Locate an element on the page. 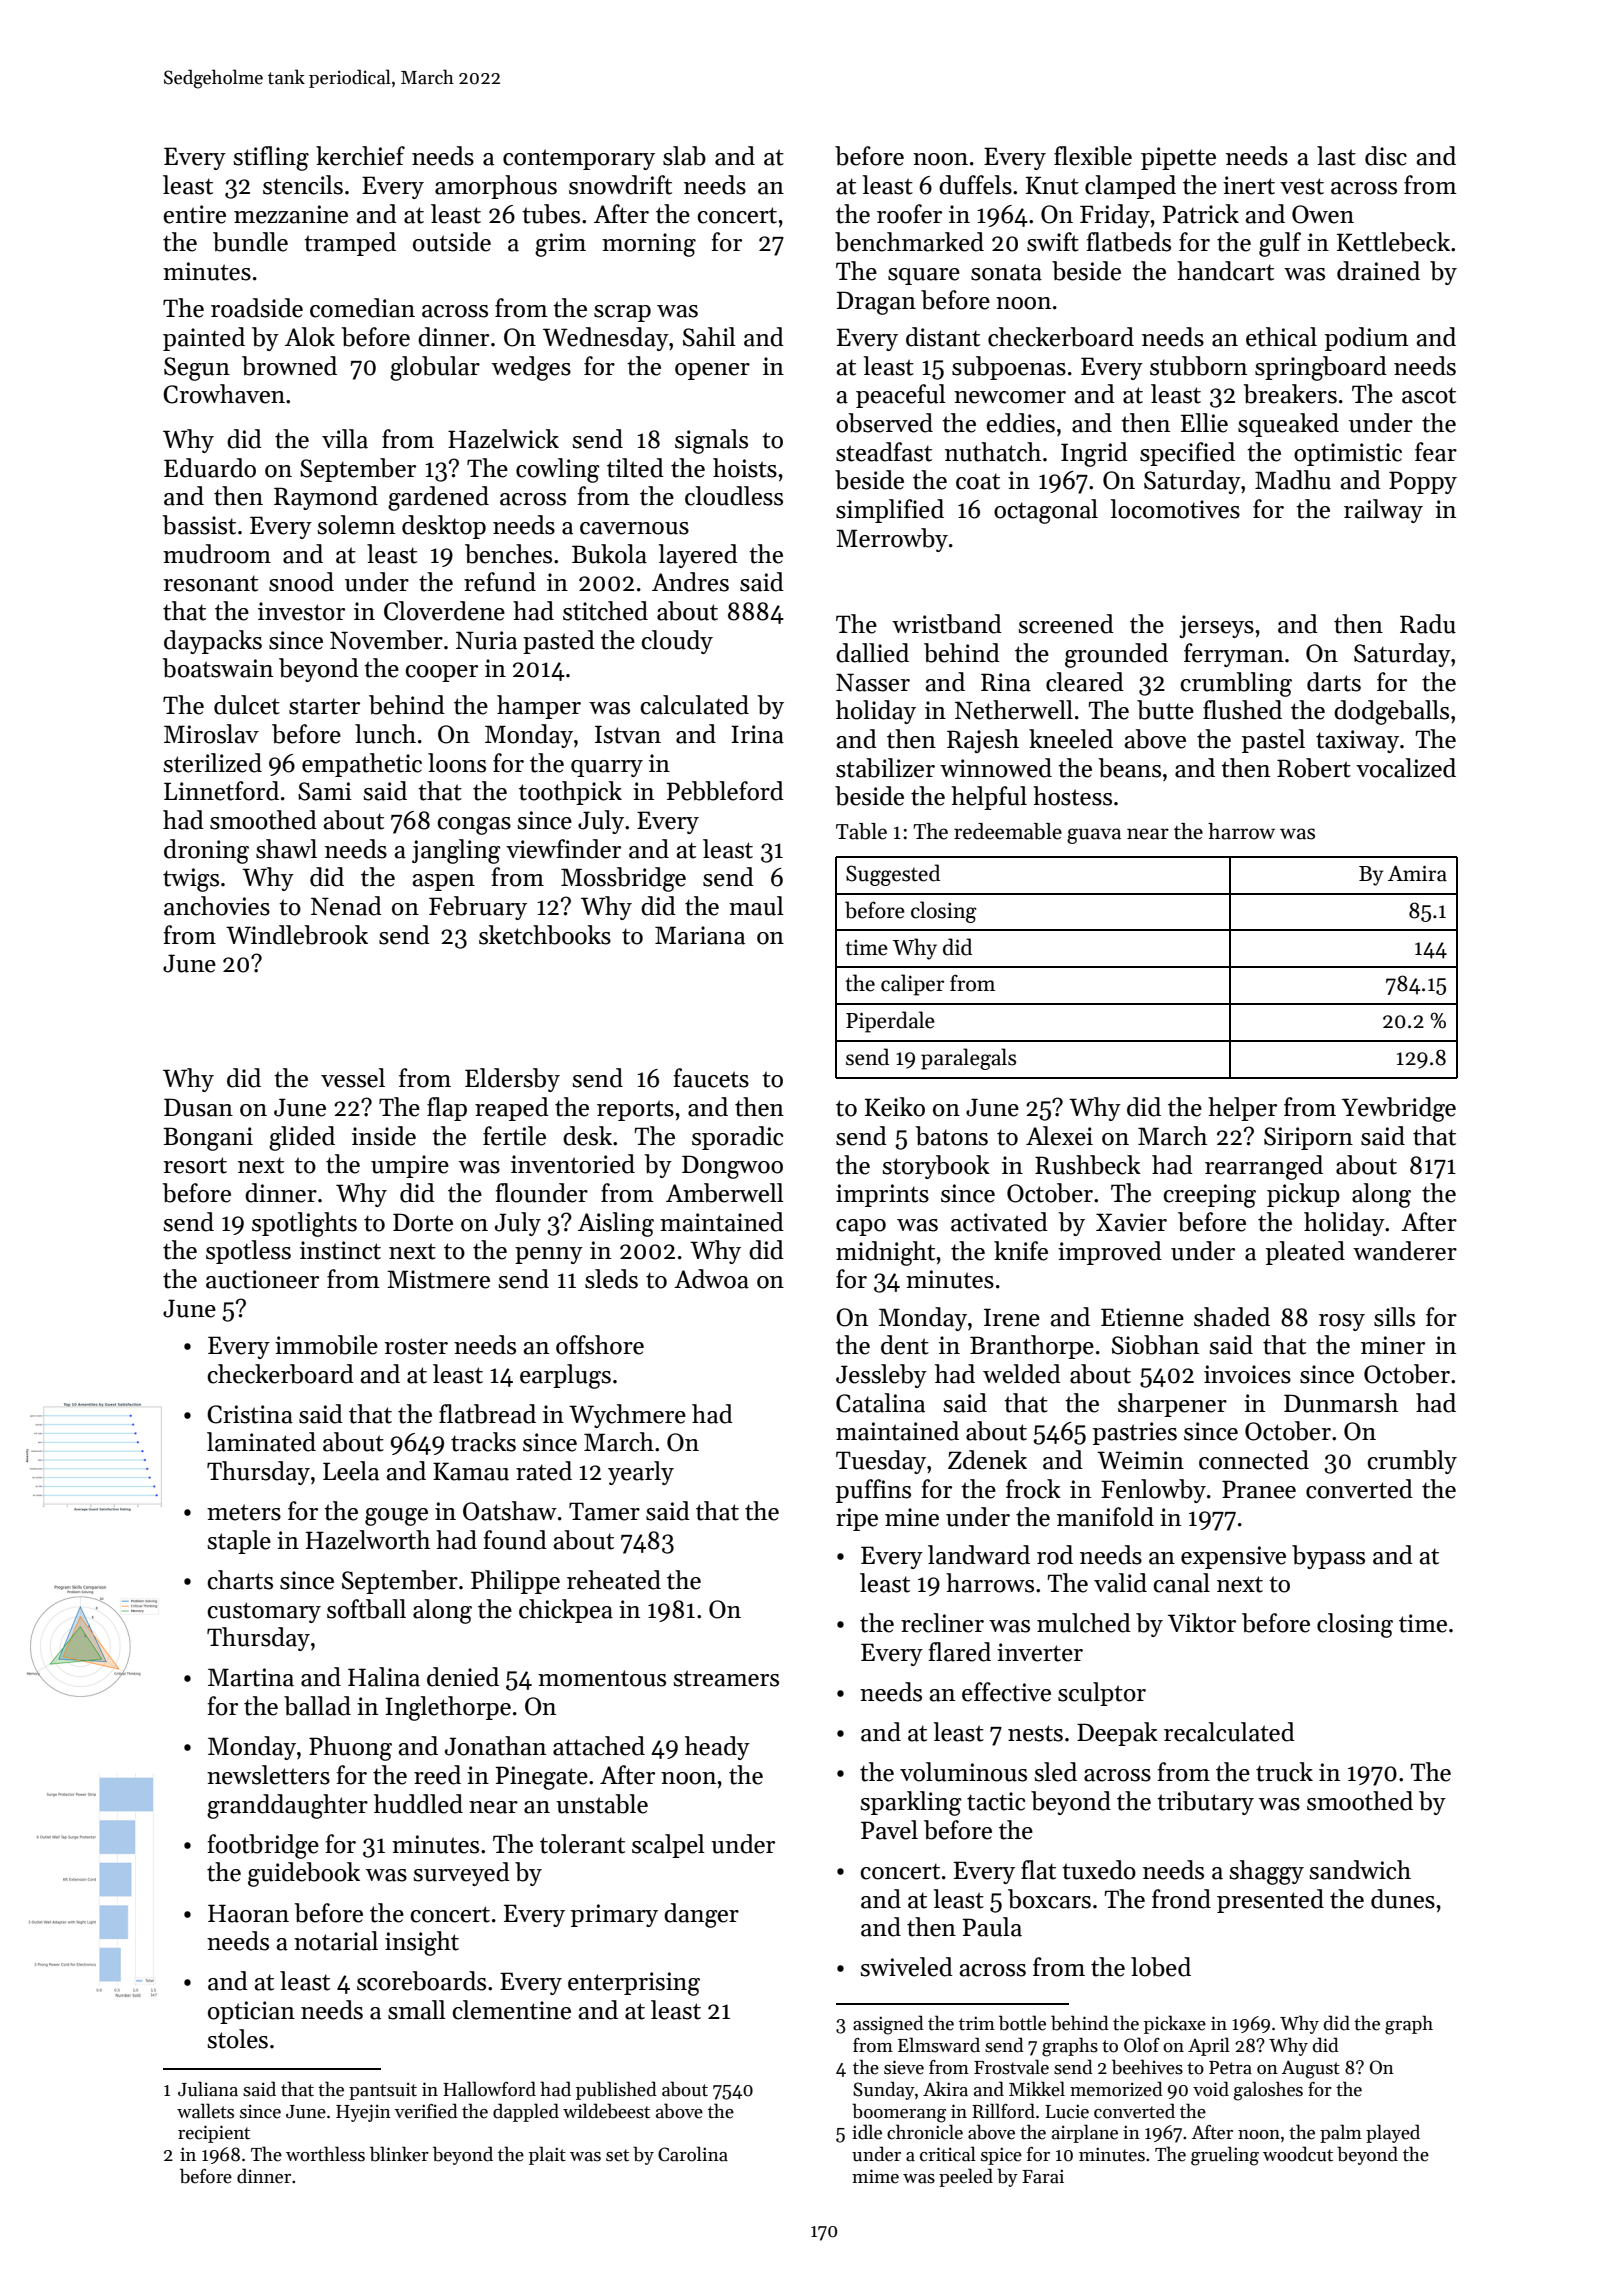  Adwoa is located at coordinates (711, 1279).
